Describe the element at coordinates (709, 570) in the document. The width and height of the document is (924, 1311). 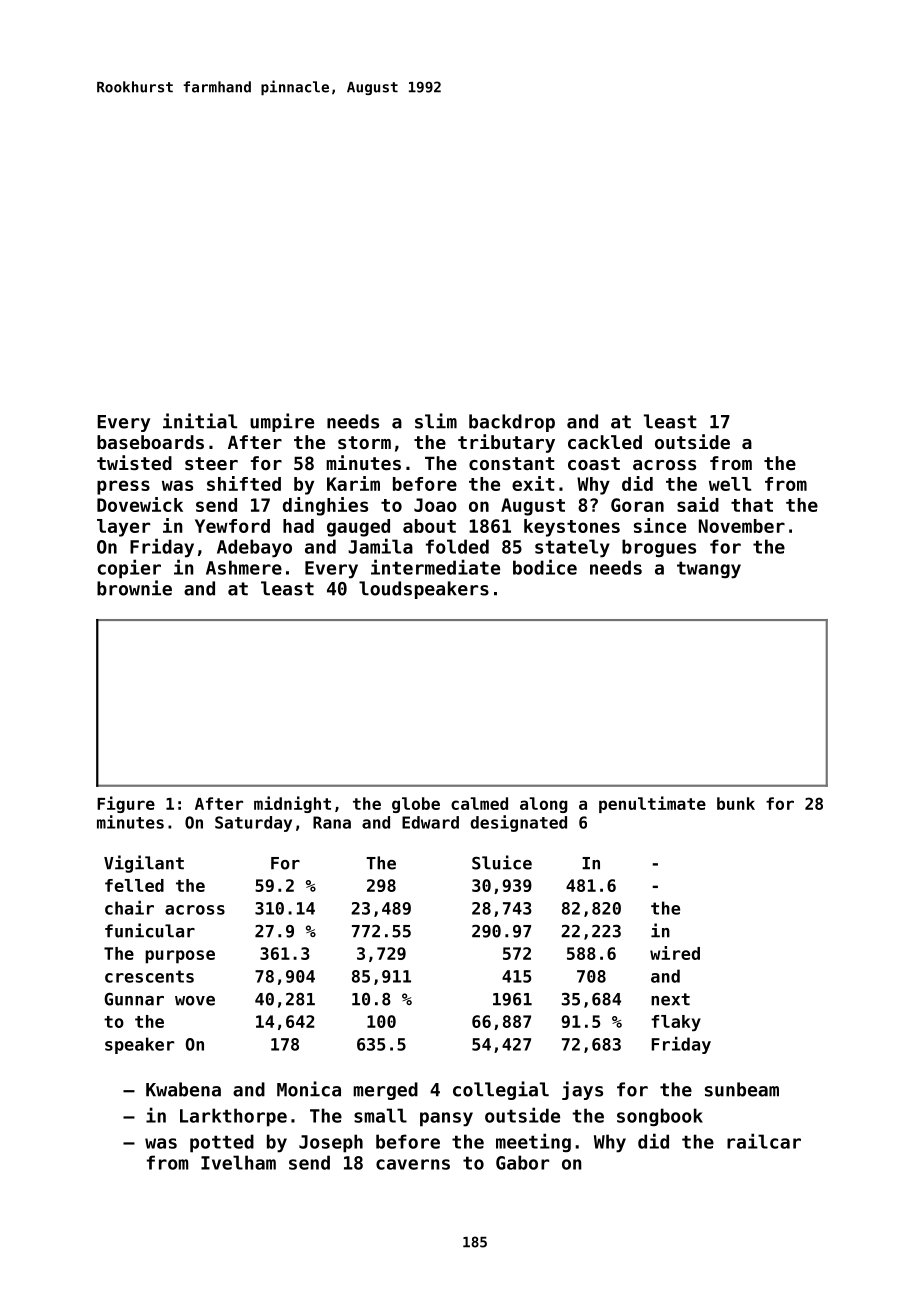
I see `twangy` at that location.
